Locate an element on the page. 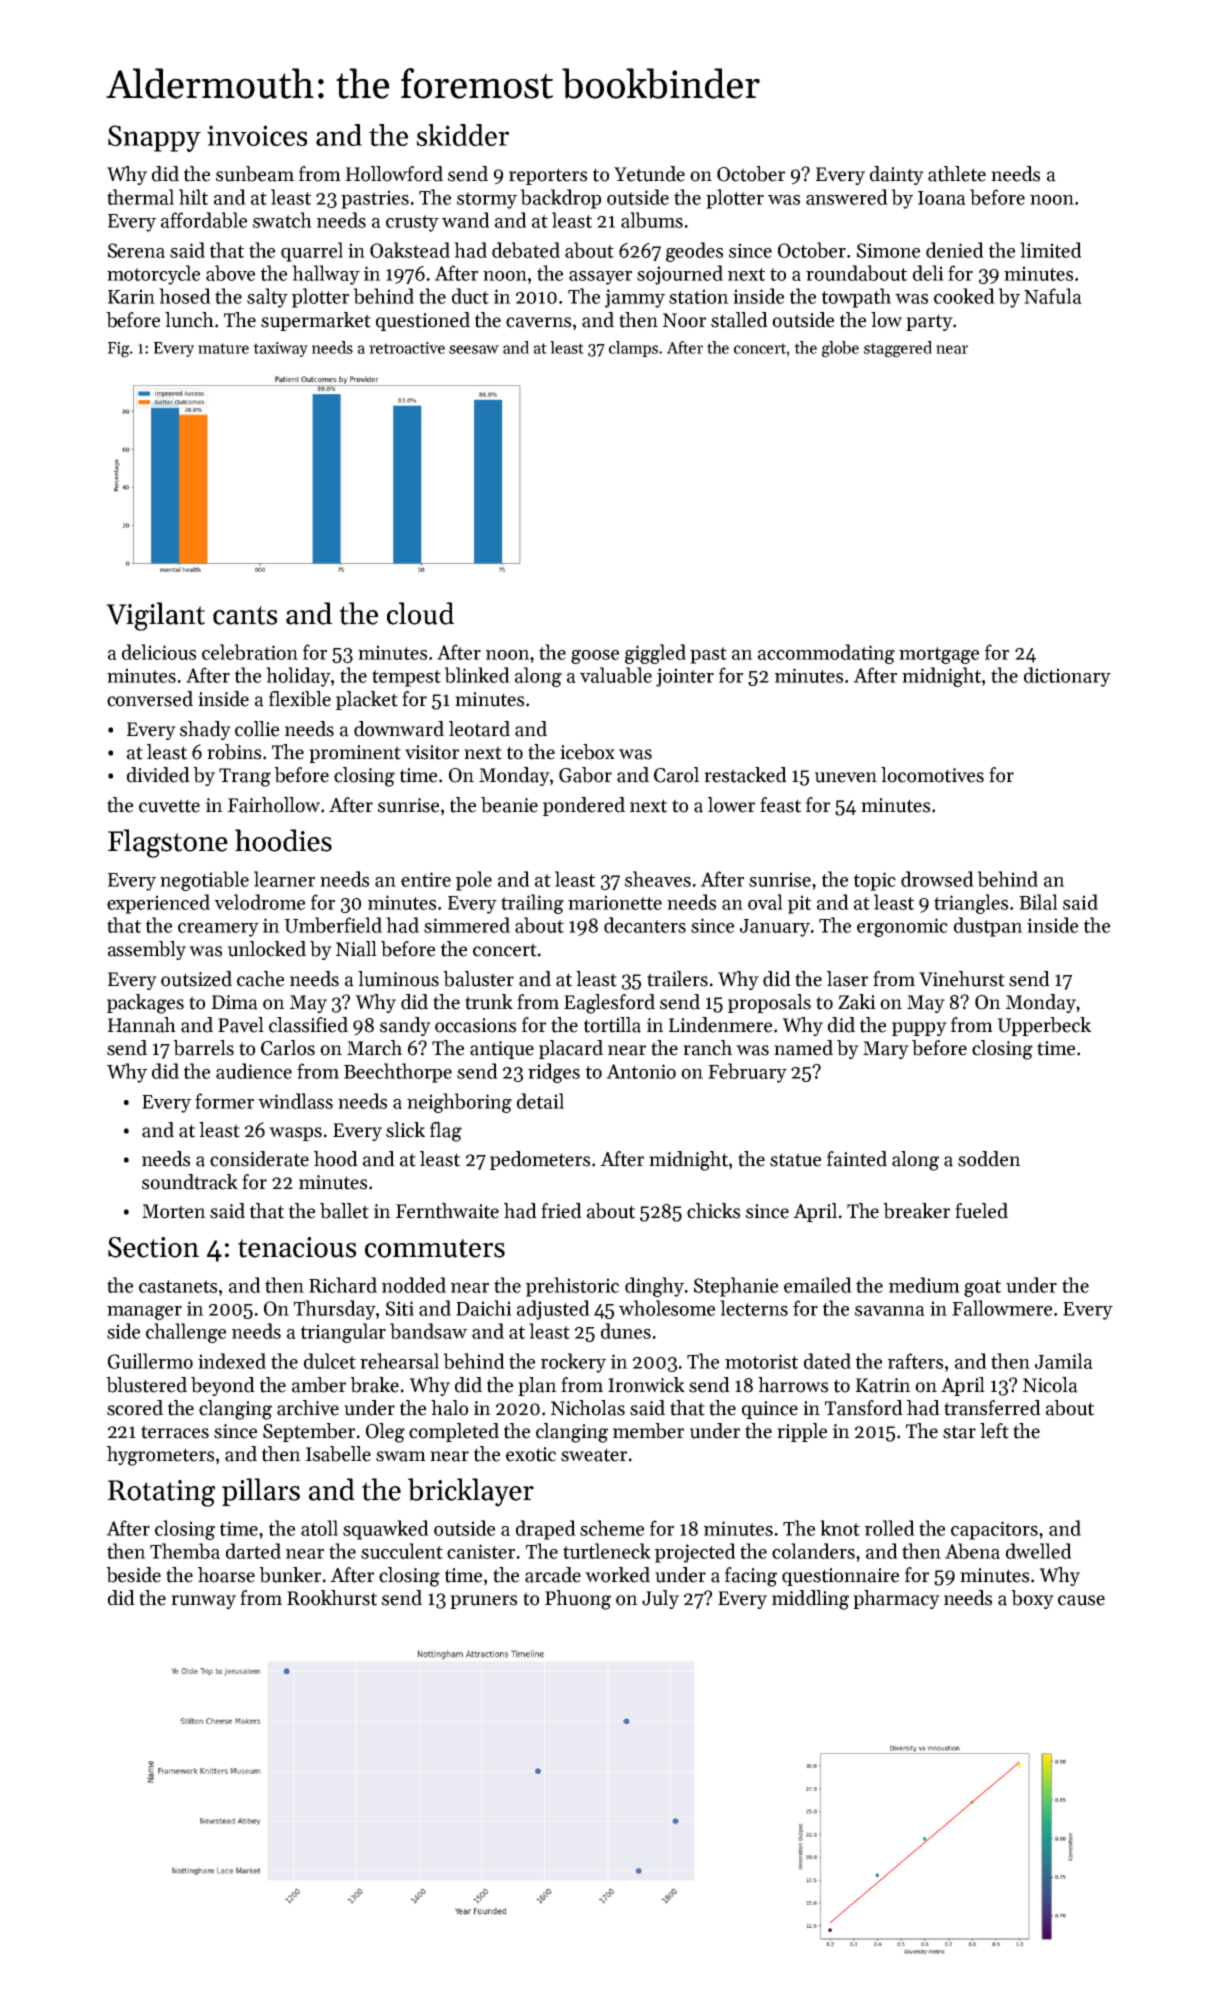  staggered is located at coordinates (898, 349).
